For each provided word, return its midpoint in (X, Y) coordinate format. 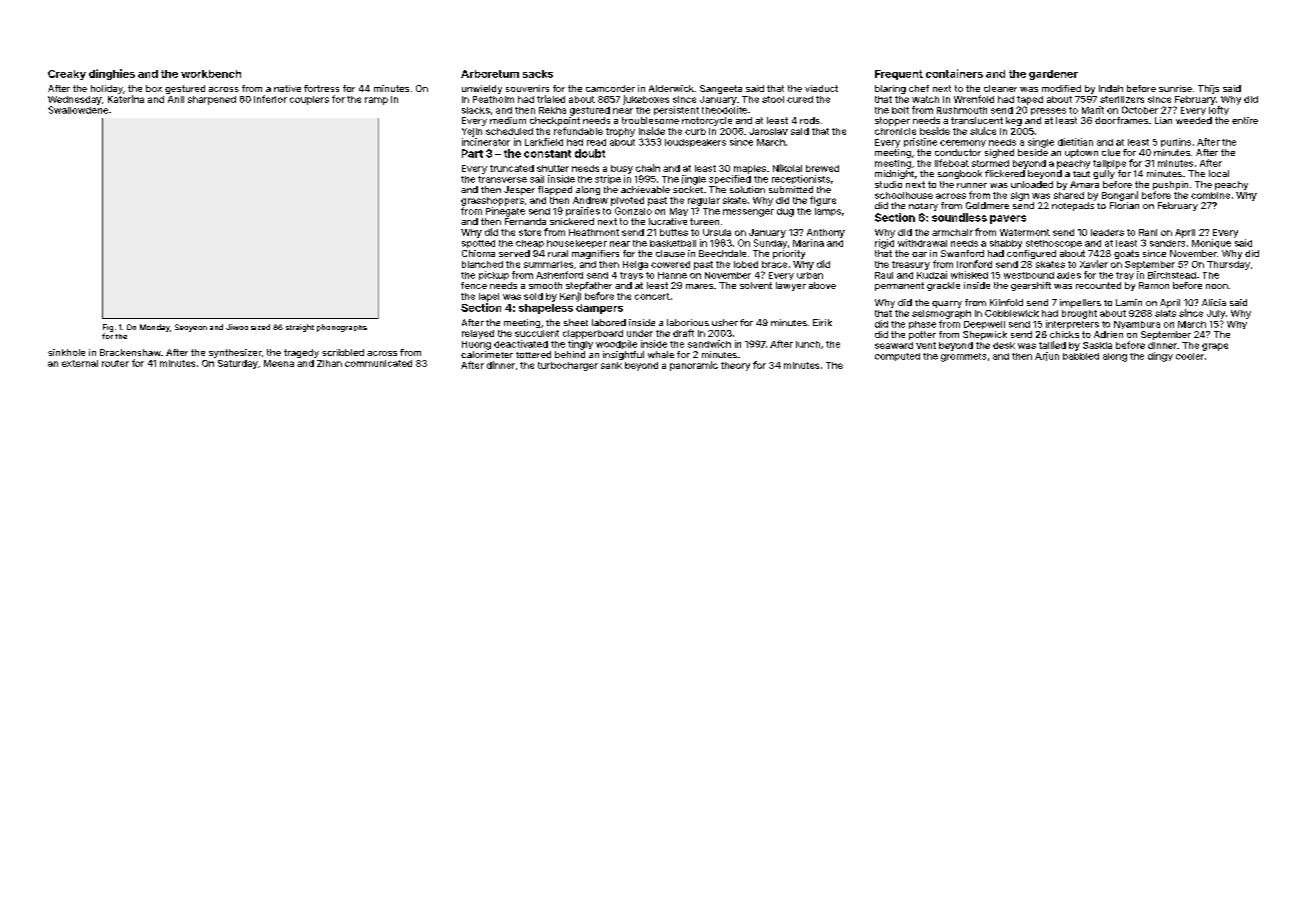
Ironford (974, 264)
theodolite (724, 110)
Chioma (478, 253)
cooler (1190, 356)
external (80, 363)
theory (735, 366)
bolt (900, 110)
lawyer (791, 286)
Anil (176, 99)
